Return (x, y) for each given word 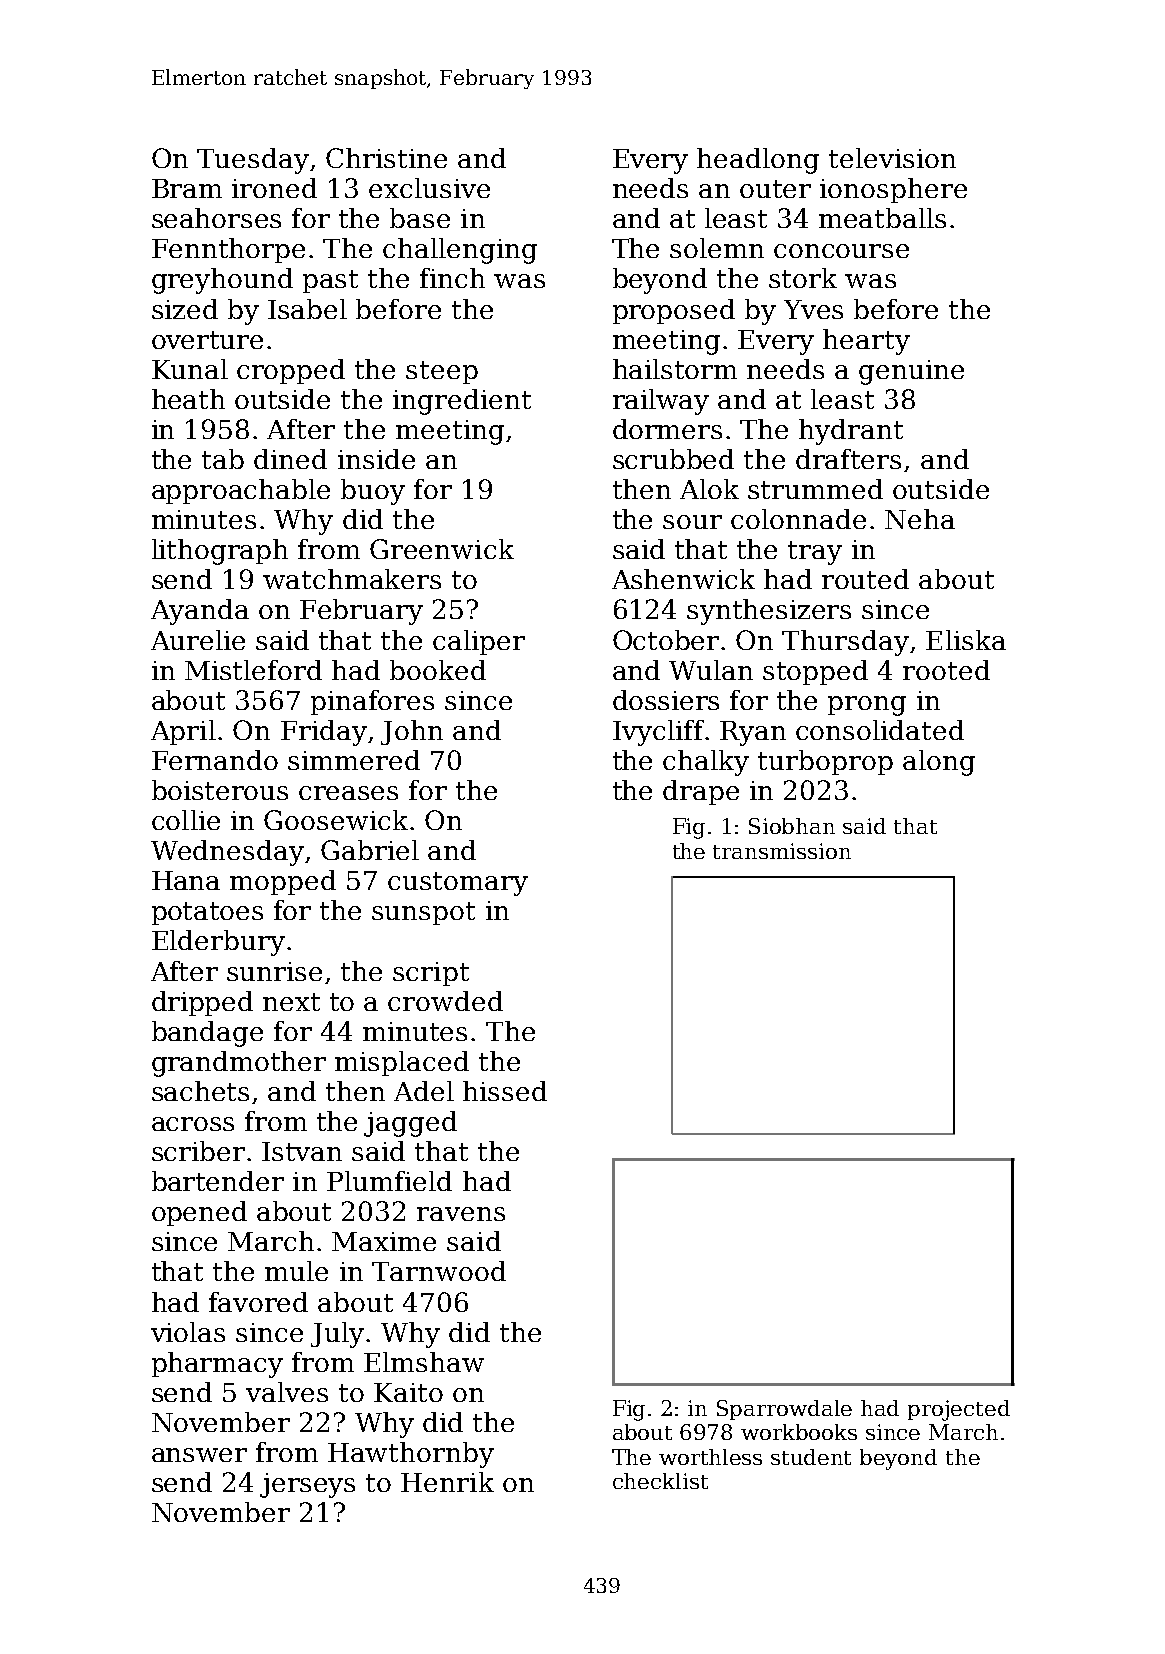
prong (867, 706)
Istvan (302, 1151)
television (892, 158)
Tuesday (253, 161)
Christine (386, 158)
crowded (445, 1001)
